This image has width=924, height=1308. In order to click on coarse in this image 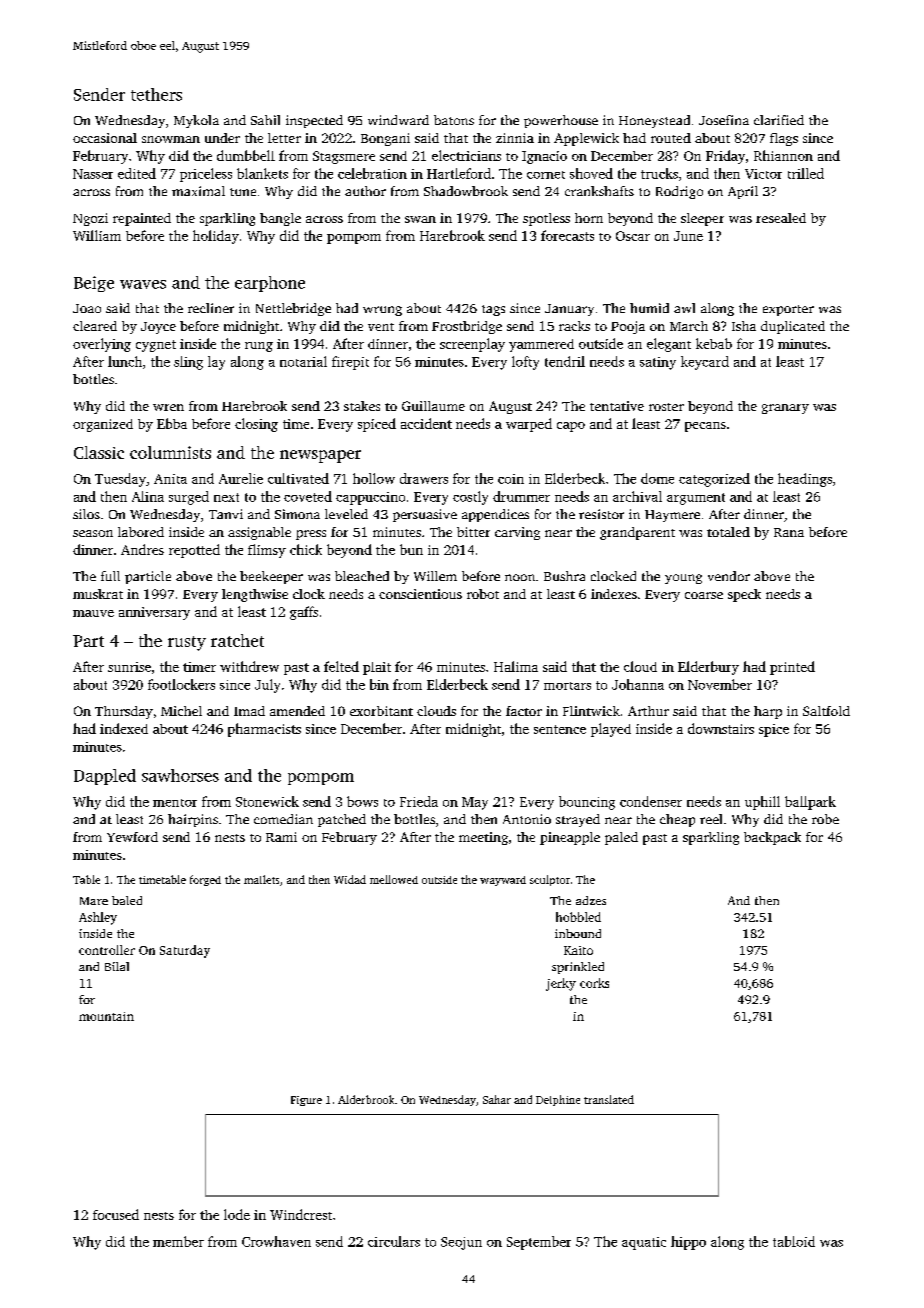, I will do `click(704, 595)`.
